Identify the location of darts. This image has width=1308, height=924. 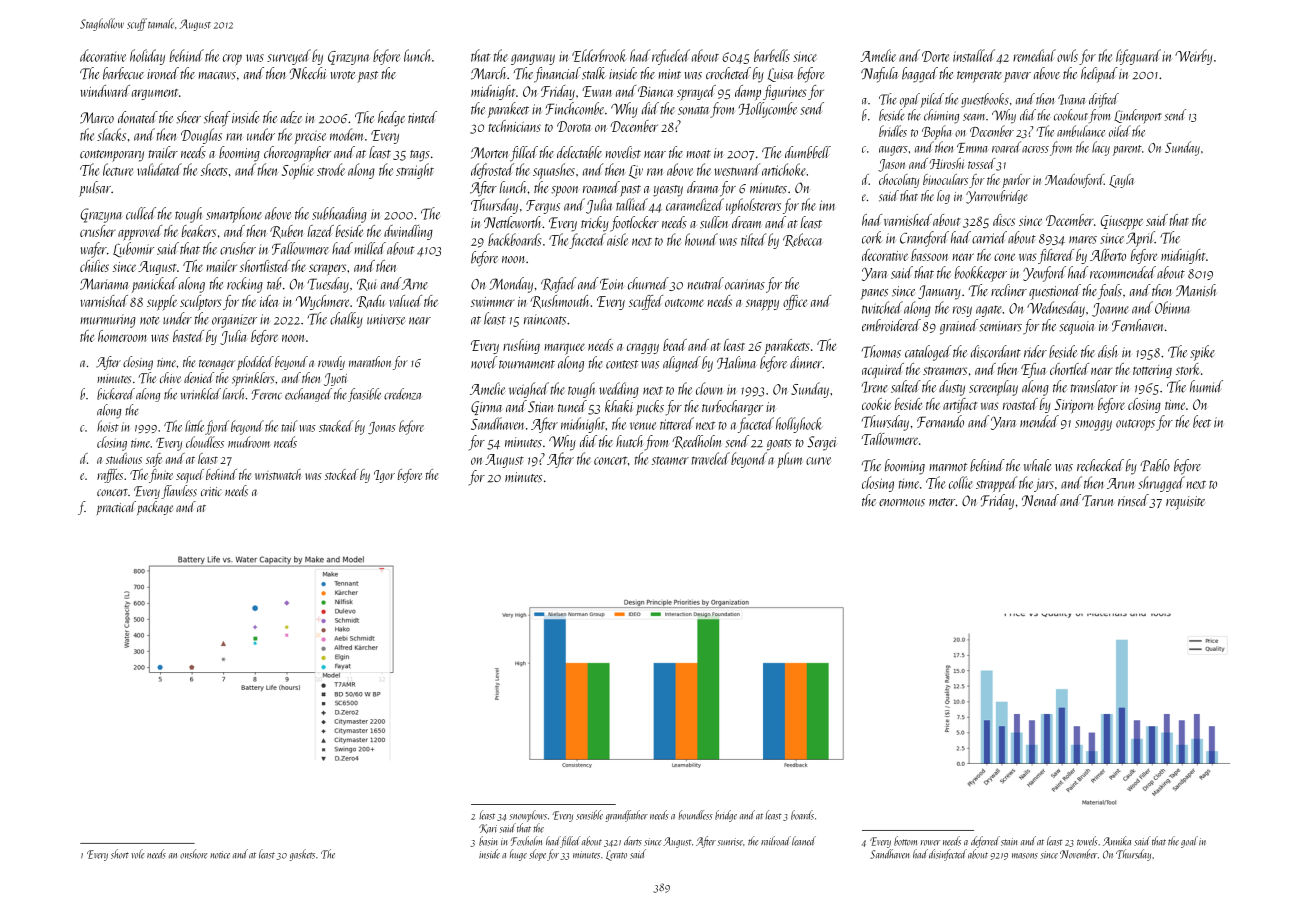
(633, 841).
